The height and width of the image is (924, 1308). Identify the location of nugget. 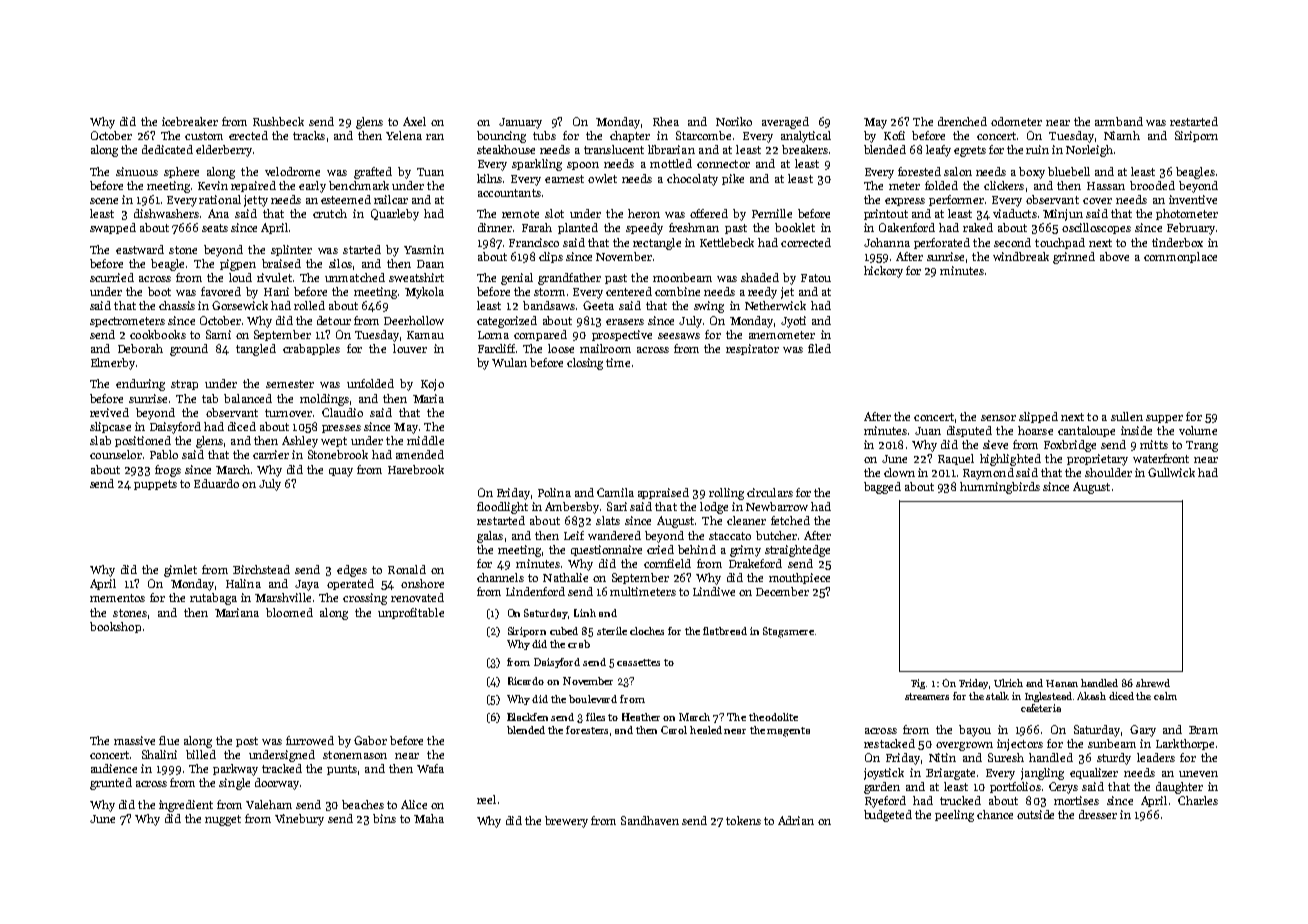
(223, 820).
